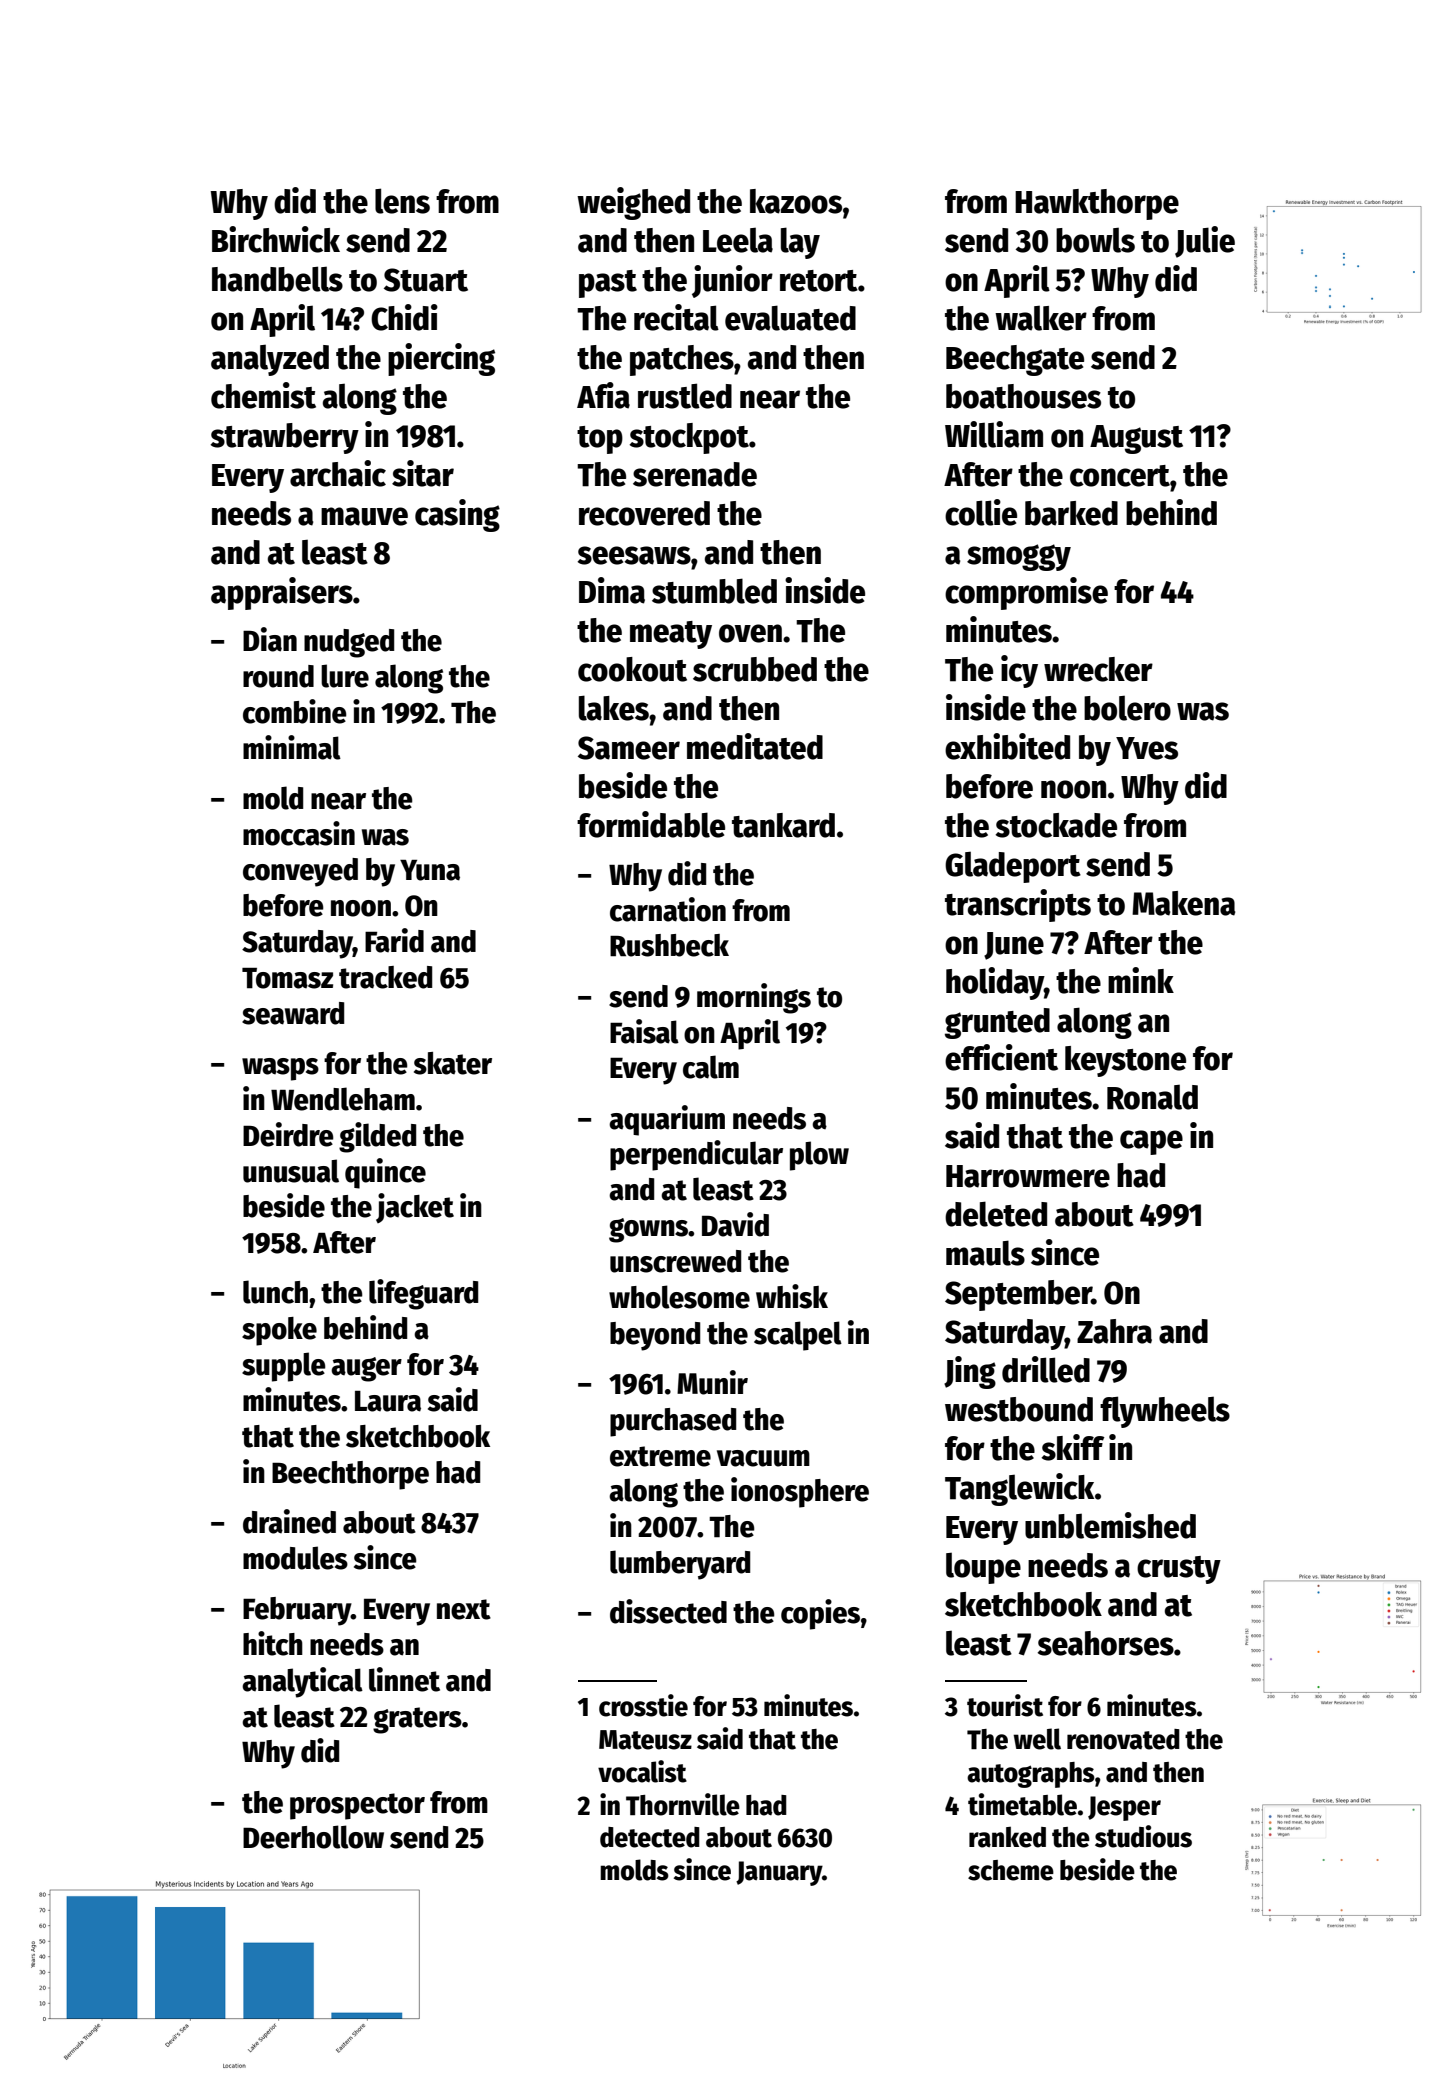 The image size is (1450, 2100). What do you see at coordinates (608, 284) in the document?
I see `past` at bounding box center [608, 284].
